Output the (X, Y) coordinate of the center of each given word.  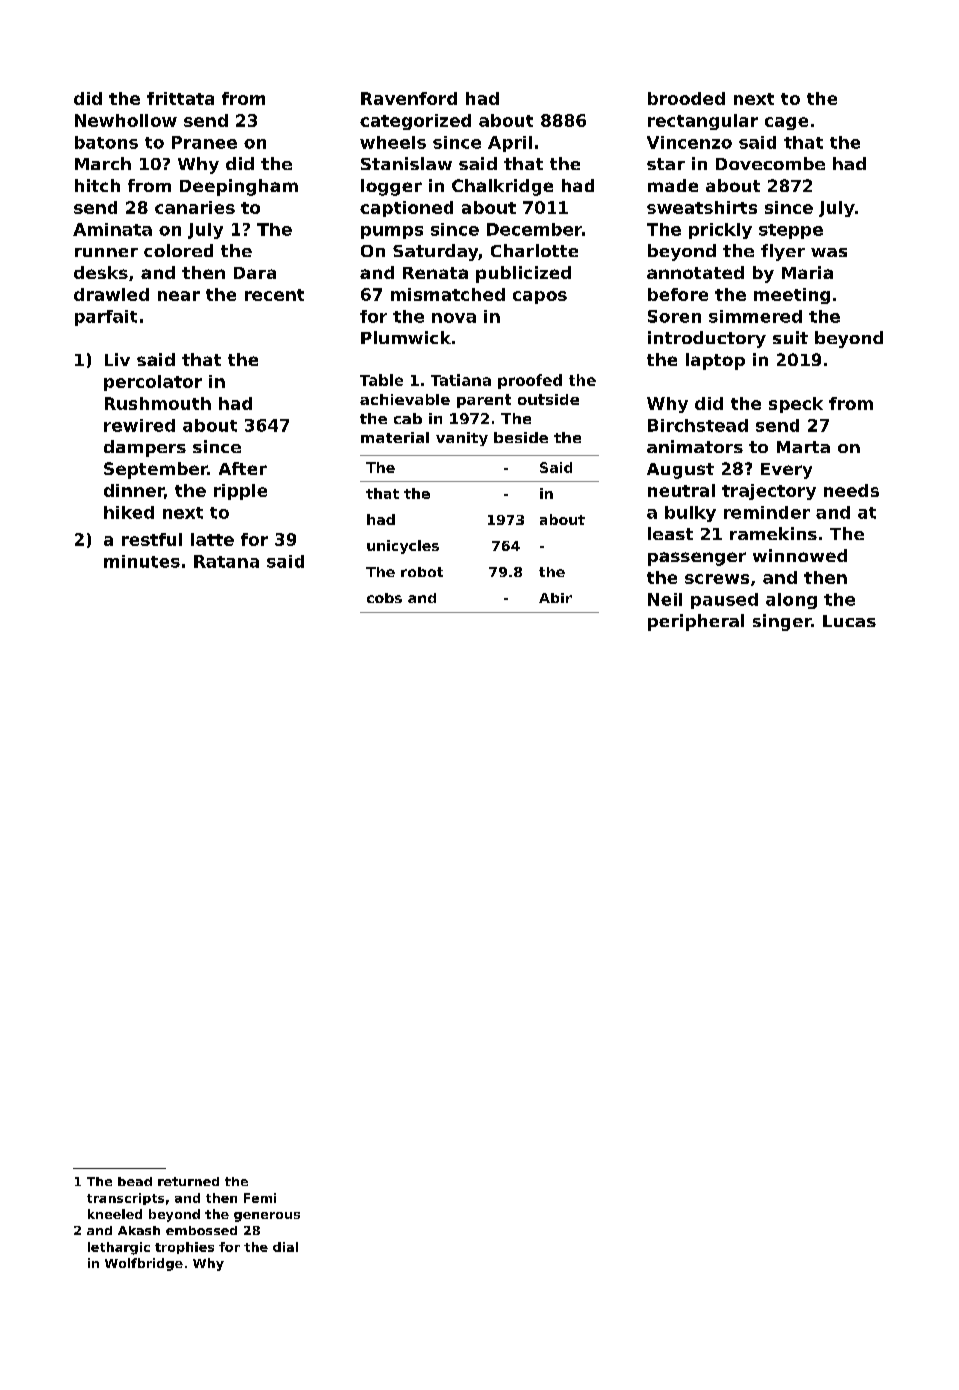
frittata (180, 98)
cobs (384, 598)
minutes (142, 561)
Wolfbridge (144, 1264)
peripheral (696, 622)
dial (285, 1247)
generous (267, 1217)
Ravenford (409, 98)
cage (786, 123)
